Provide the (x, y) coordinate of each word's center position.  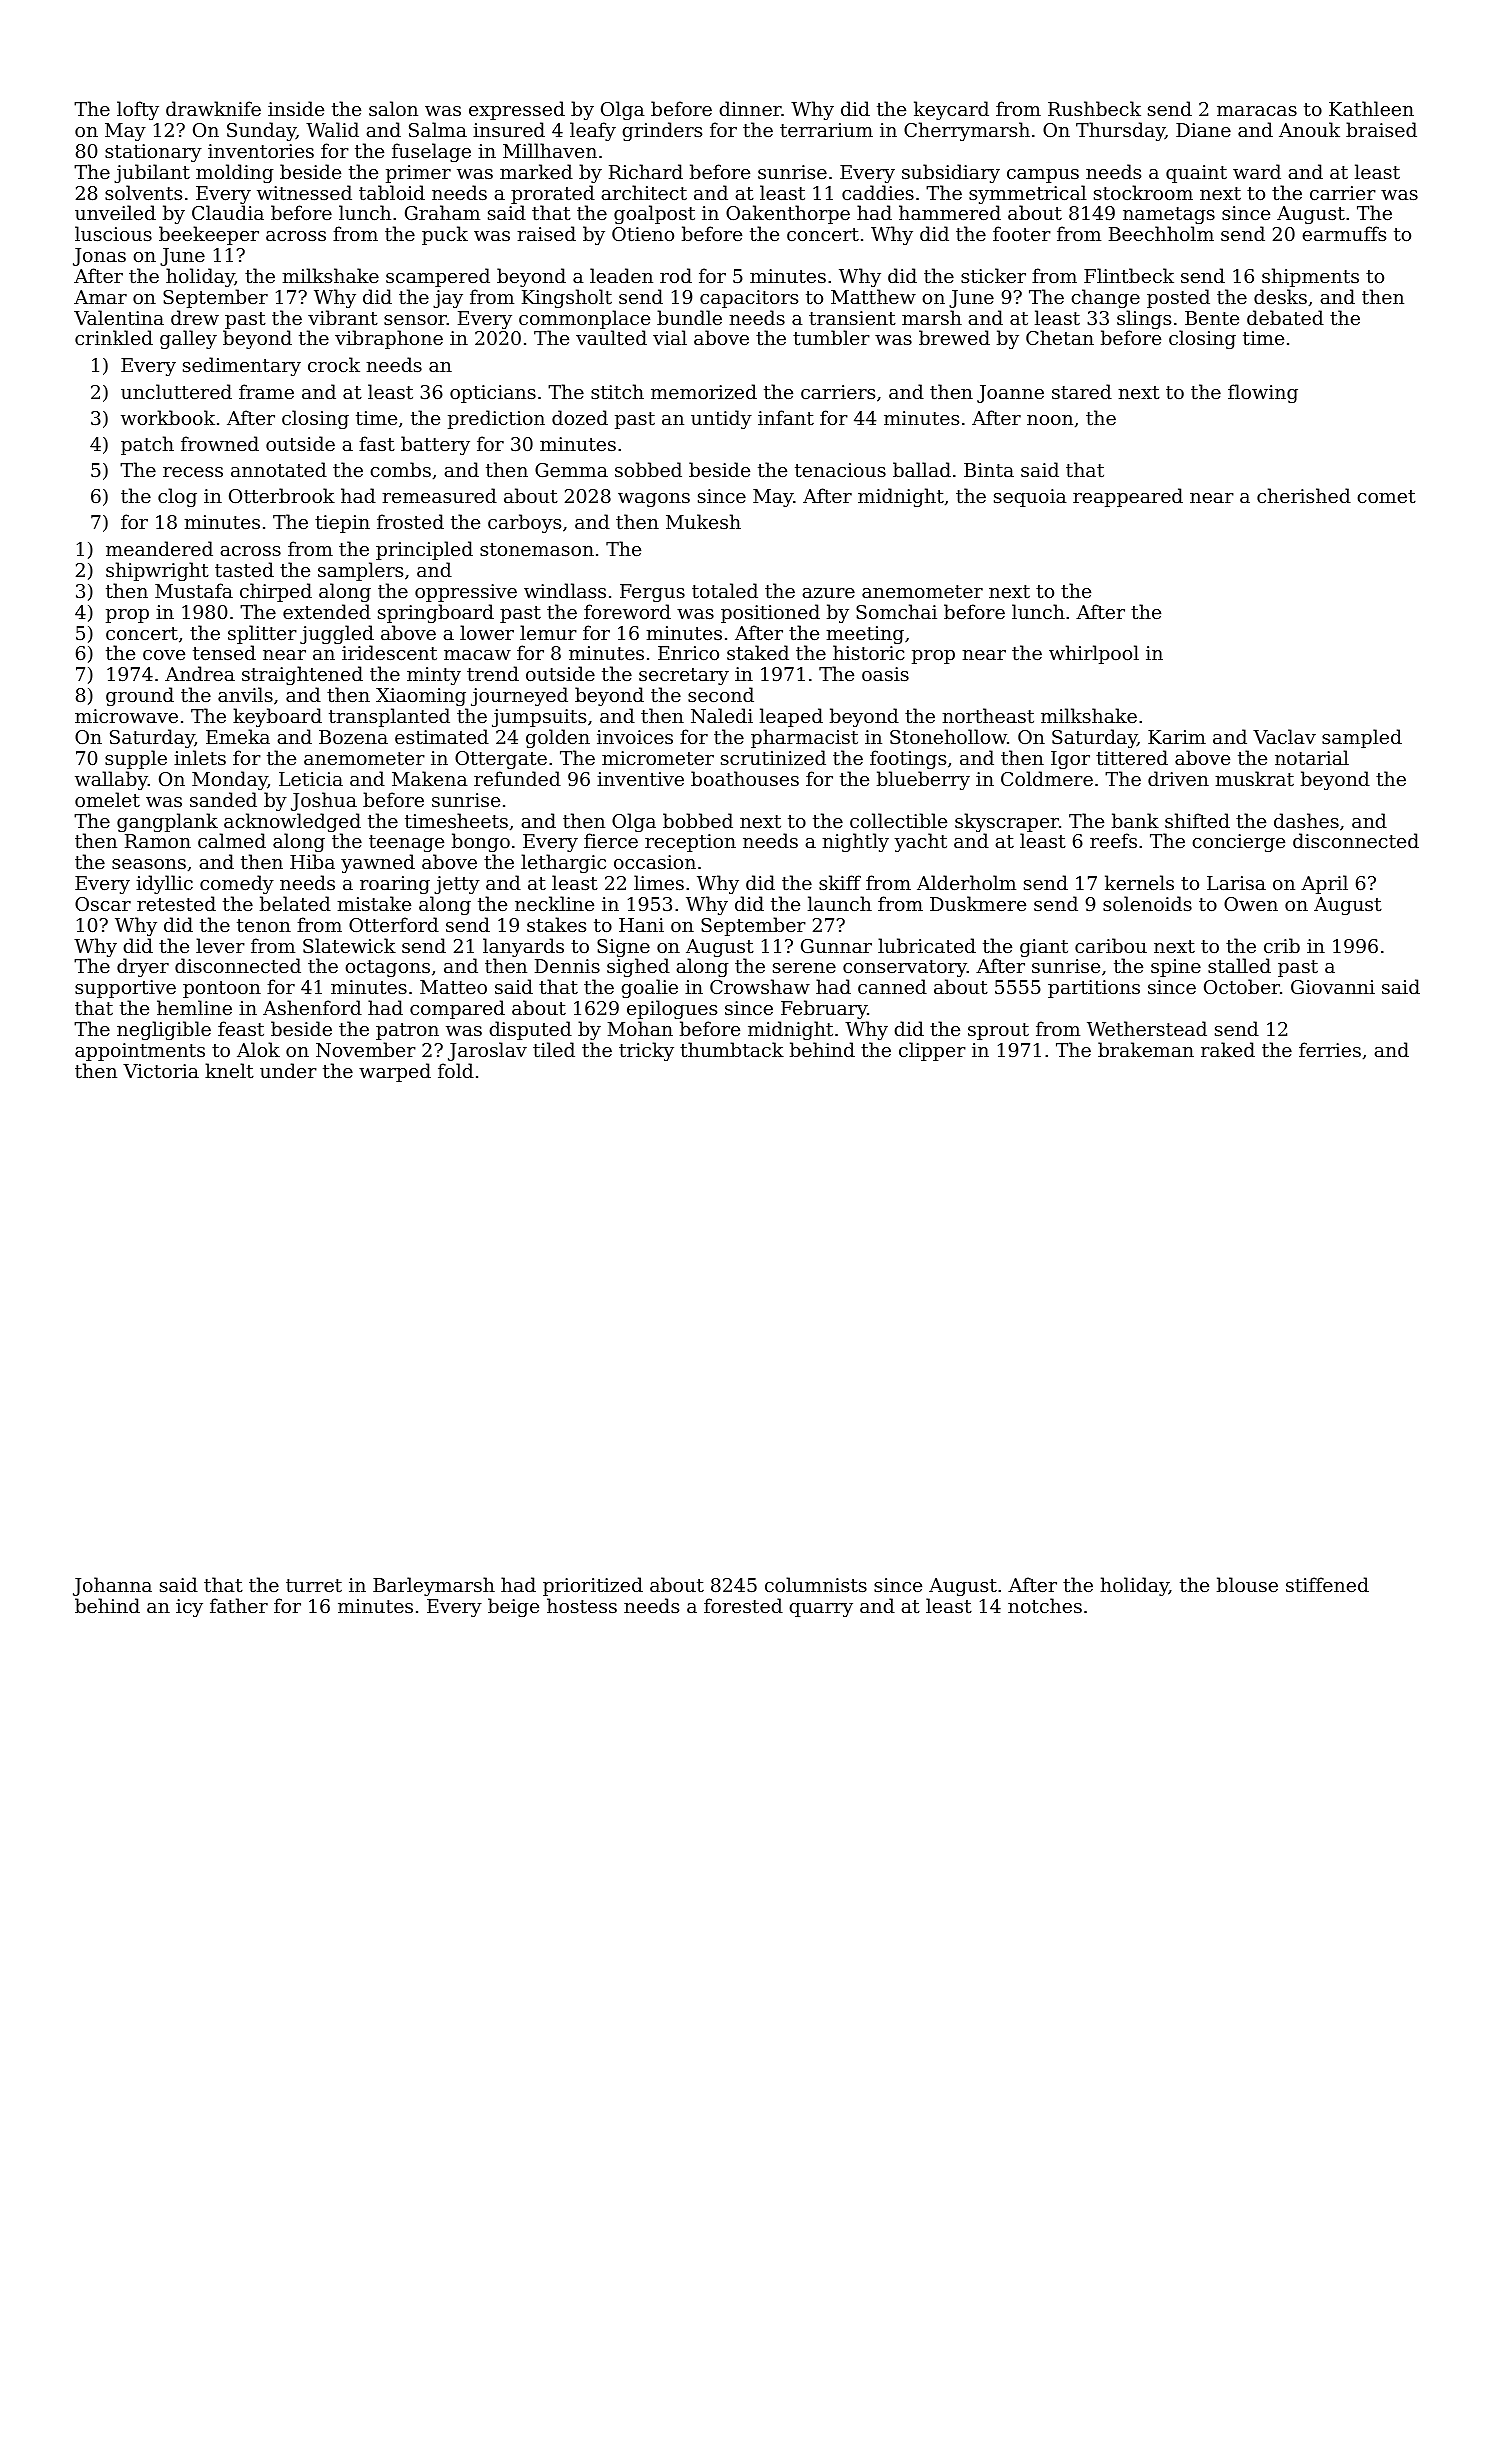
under (288, 1070)
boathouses (745, 778)
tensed (224, 652)
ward (1257, 171)
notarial (1312, 757)
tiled (554, 1049)
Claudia (228, 212)
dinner (750, 108)
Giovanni (1333, 987)
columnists (816, 1584)
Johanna (112, 1586)
